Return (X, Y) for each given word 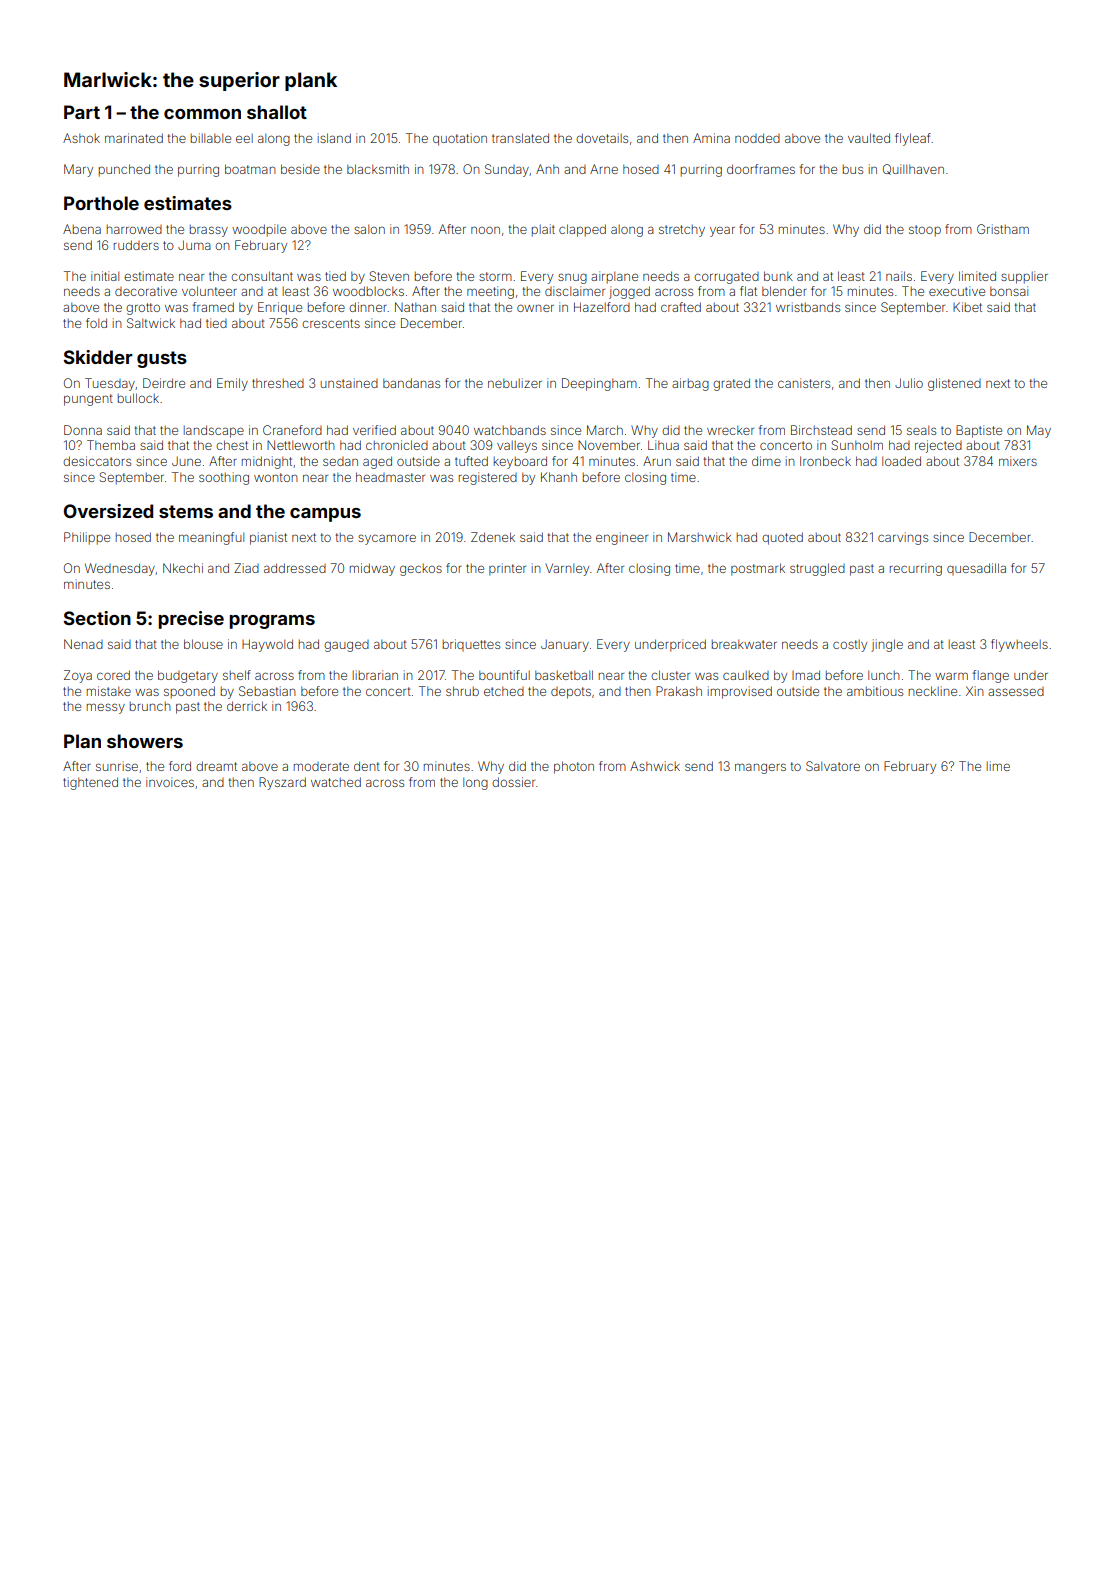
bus (853, 169)
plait (543, 230)
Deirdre (164, 383)
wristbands (808, 307)
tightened (90, 783)
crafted (681, 307)
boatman (250, 169)
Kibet (967, 307)
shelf (237, 675)
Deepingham (599, 384)
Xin (975, 691)
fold (96, 323)
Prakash (679, 691)
